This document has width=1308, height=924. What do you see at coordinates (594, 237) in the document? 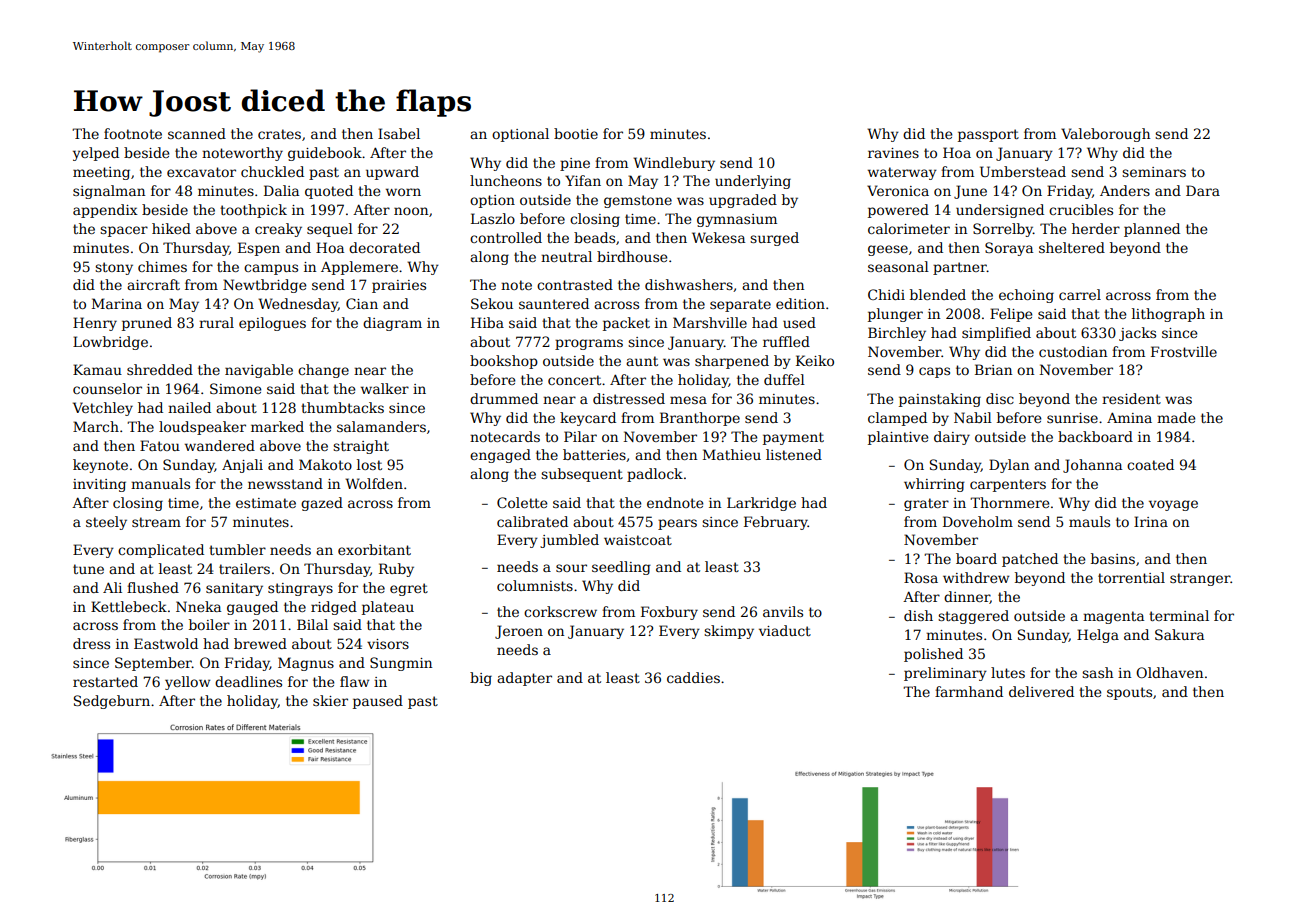
I see `beads` at bounding box center [594, 237].
